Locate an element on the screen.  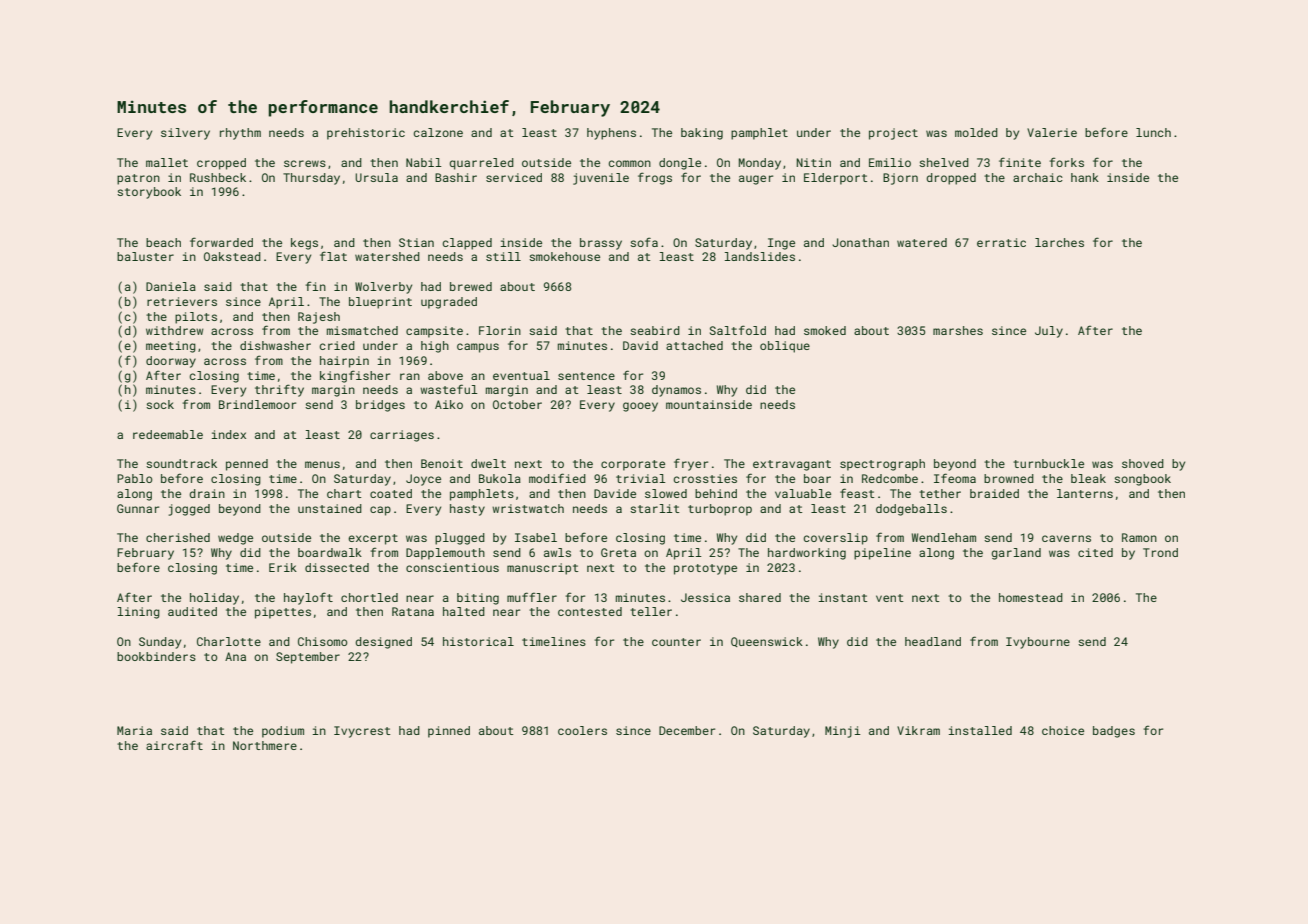
December is located at coordinates (687, 730).
